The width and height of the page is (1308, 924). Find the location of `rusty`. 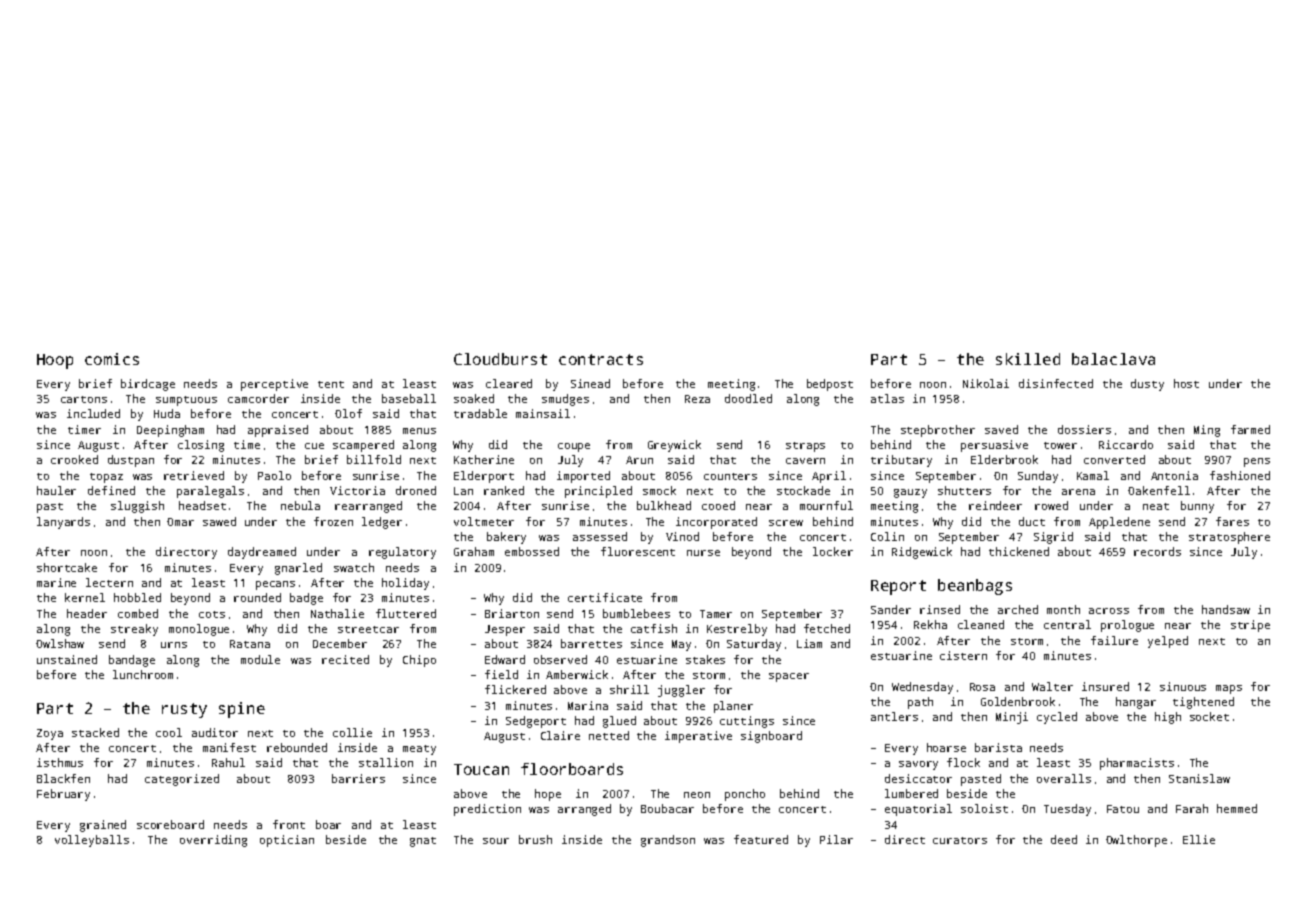

rusty is located at coordinates (184, 710).
